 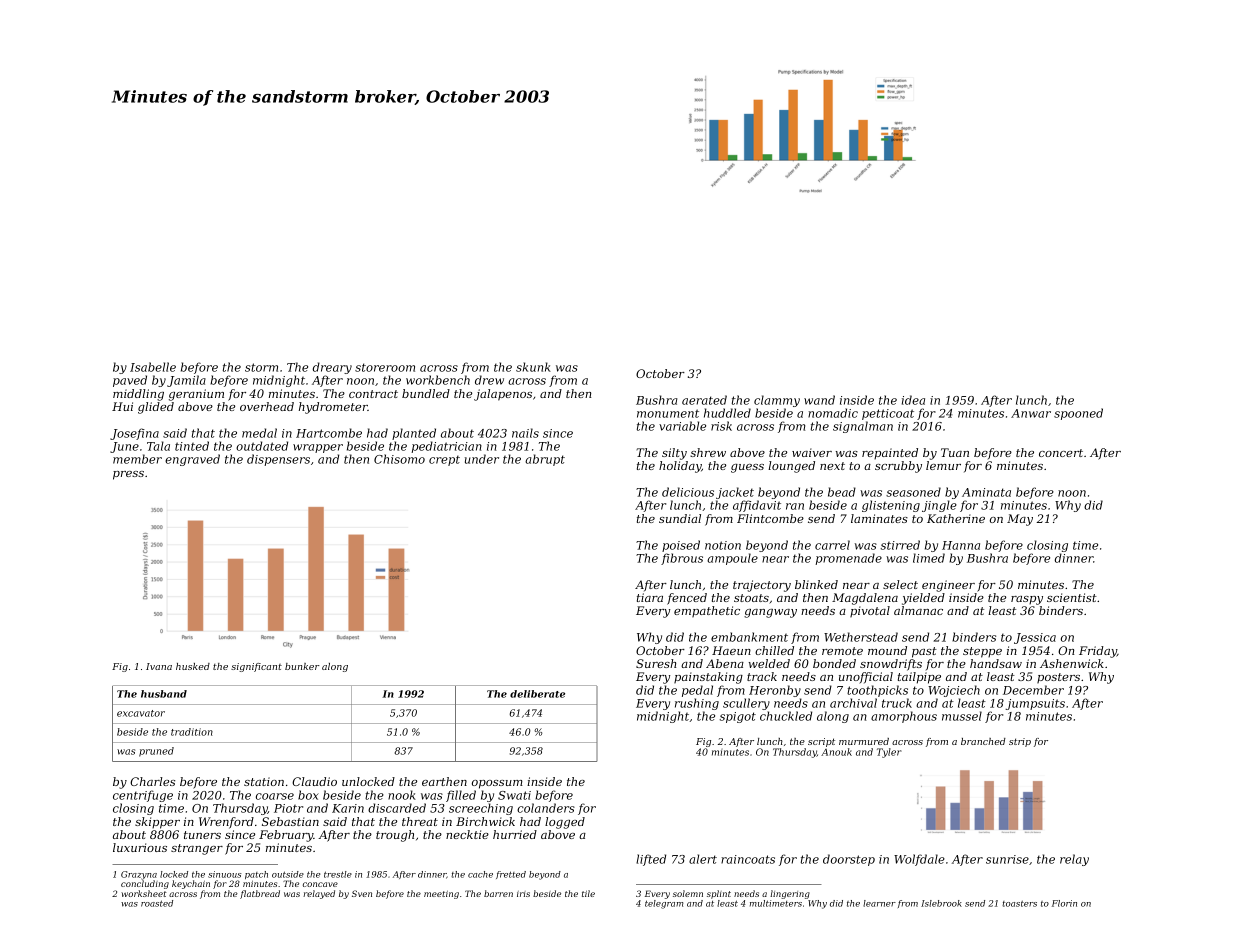 I want to click on husband, so click(x=164, y=694).
